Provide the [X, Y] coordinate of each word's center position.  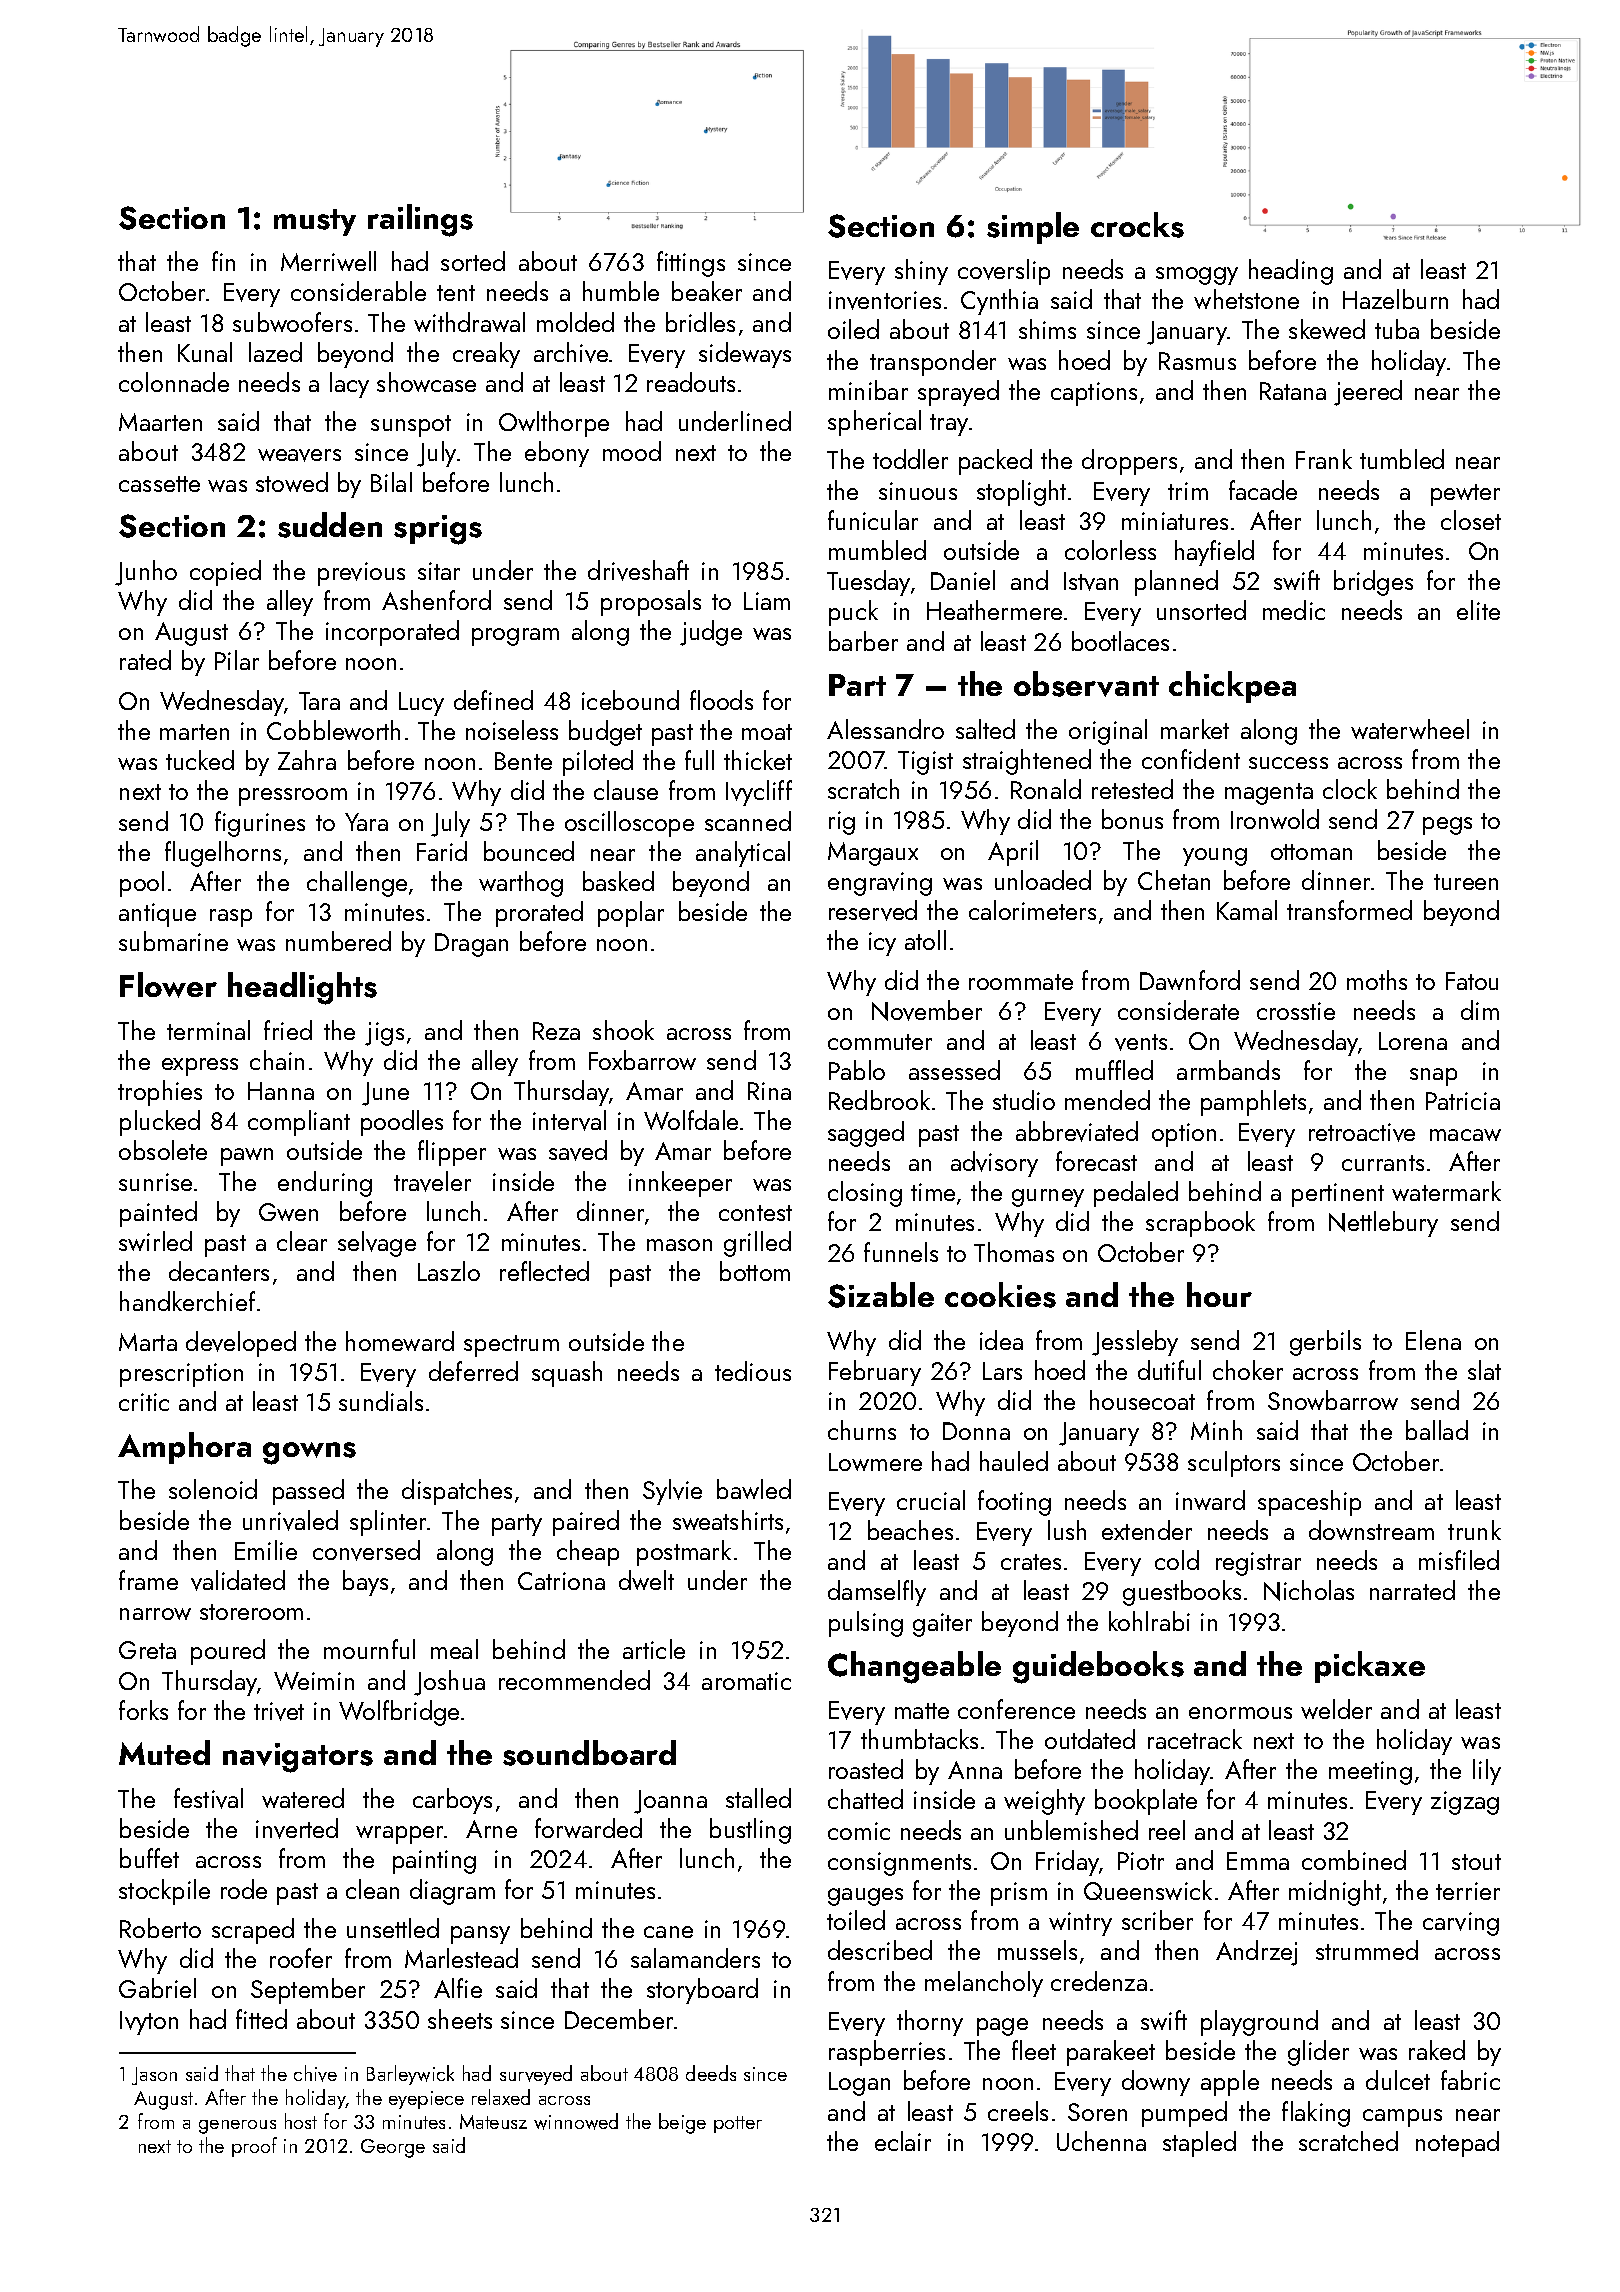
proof [254, 2147]
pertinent [1338, 1195]
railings [420, 220]
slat [1484, 1370]
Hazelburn [1395, 299]
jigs [384, 1034]
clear [302, 1241]
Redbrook [879, 1100]
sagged [866, 1134]
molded [575, 322]
